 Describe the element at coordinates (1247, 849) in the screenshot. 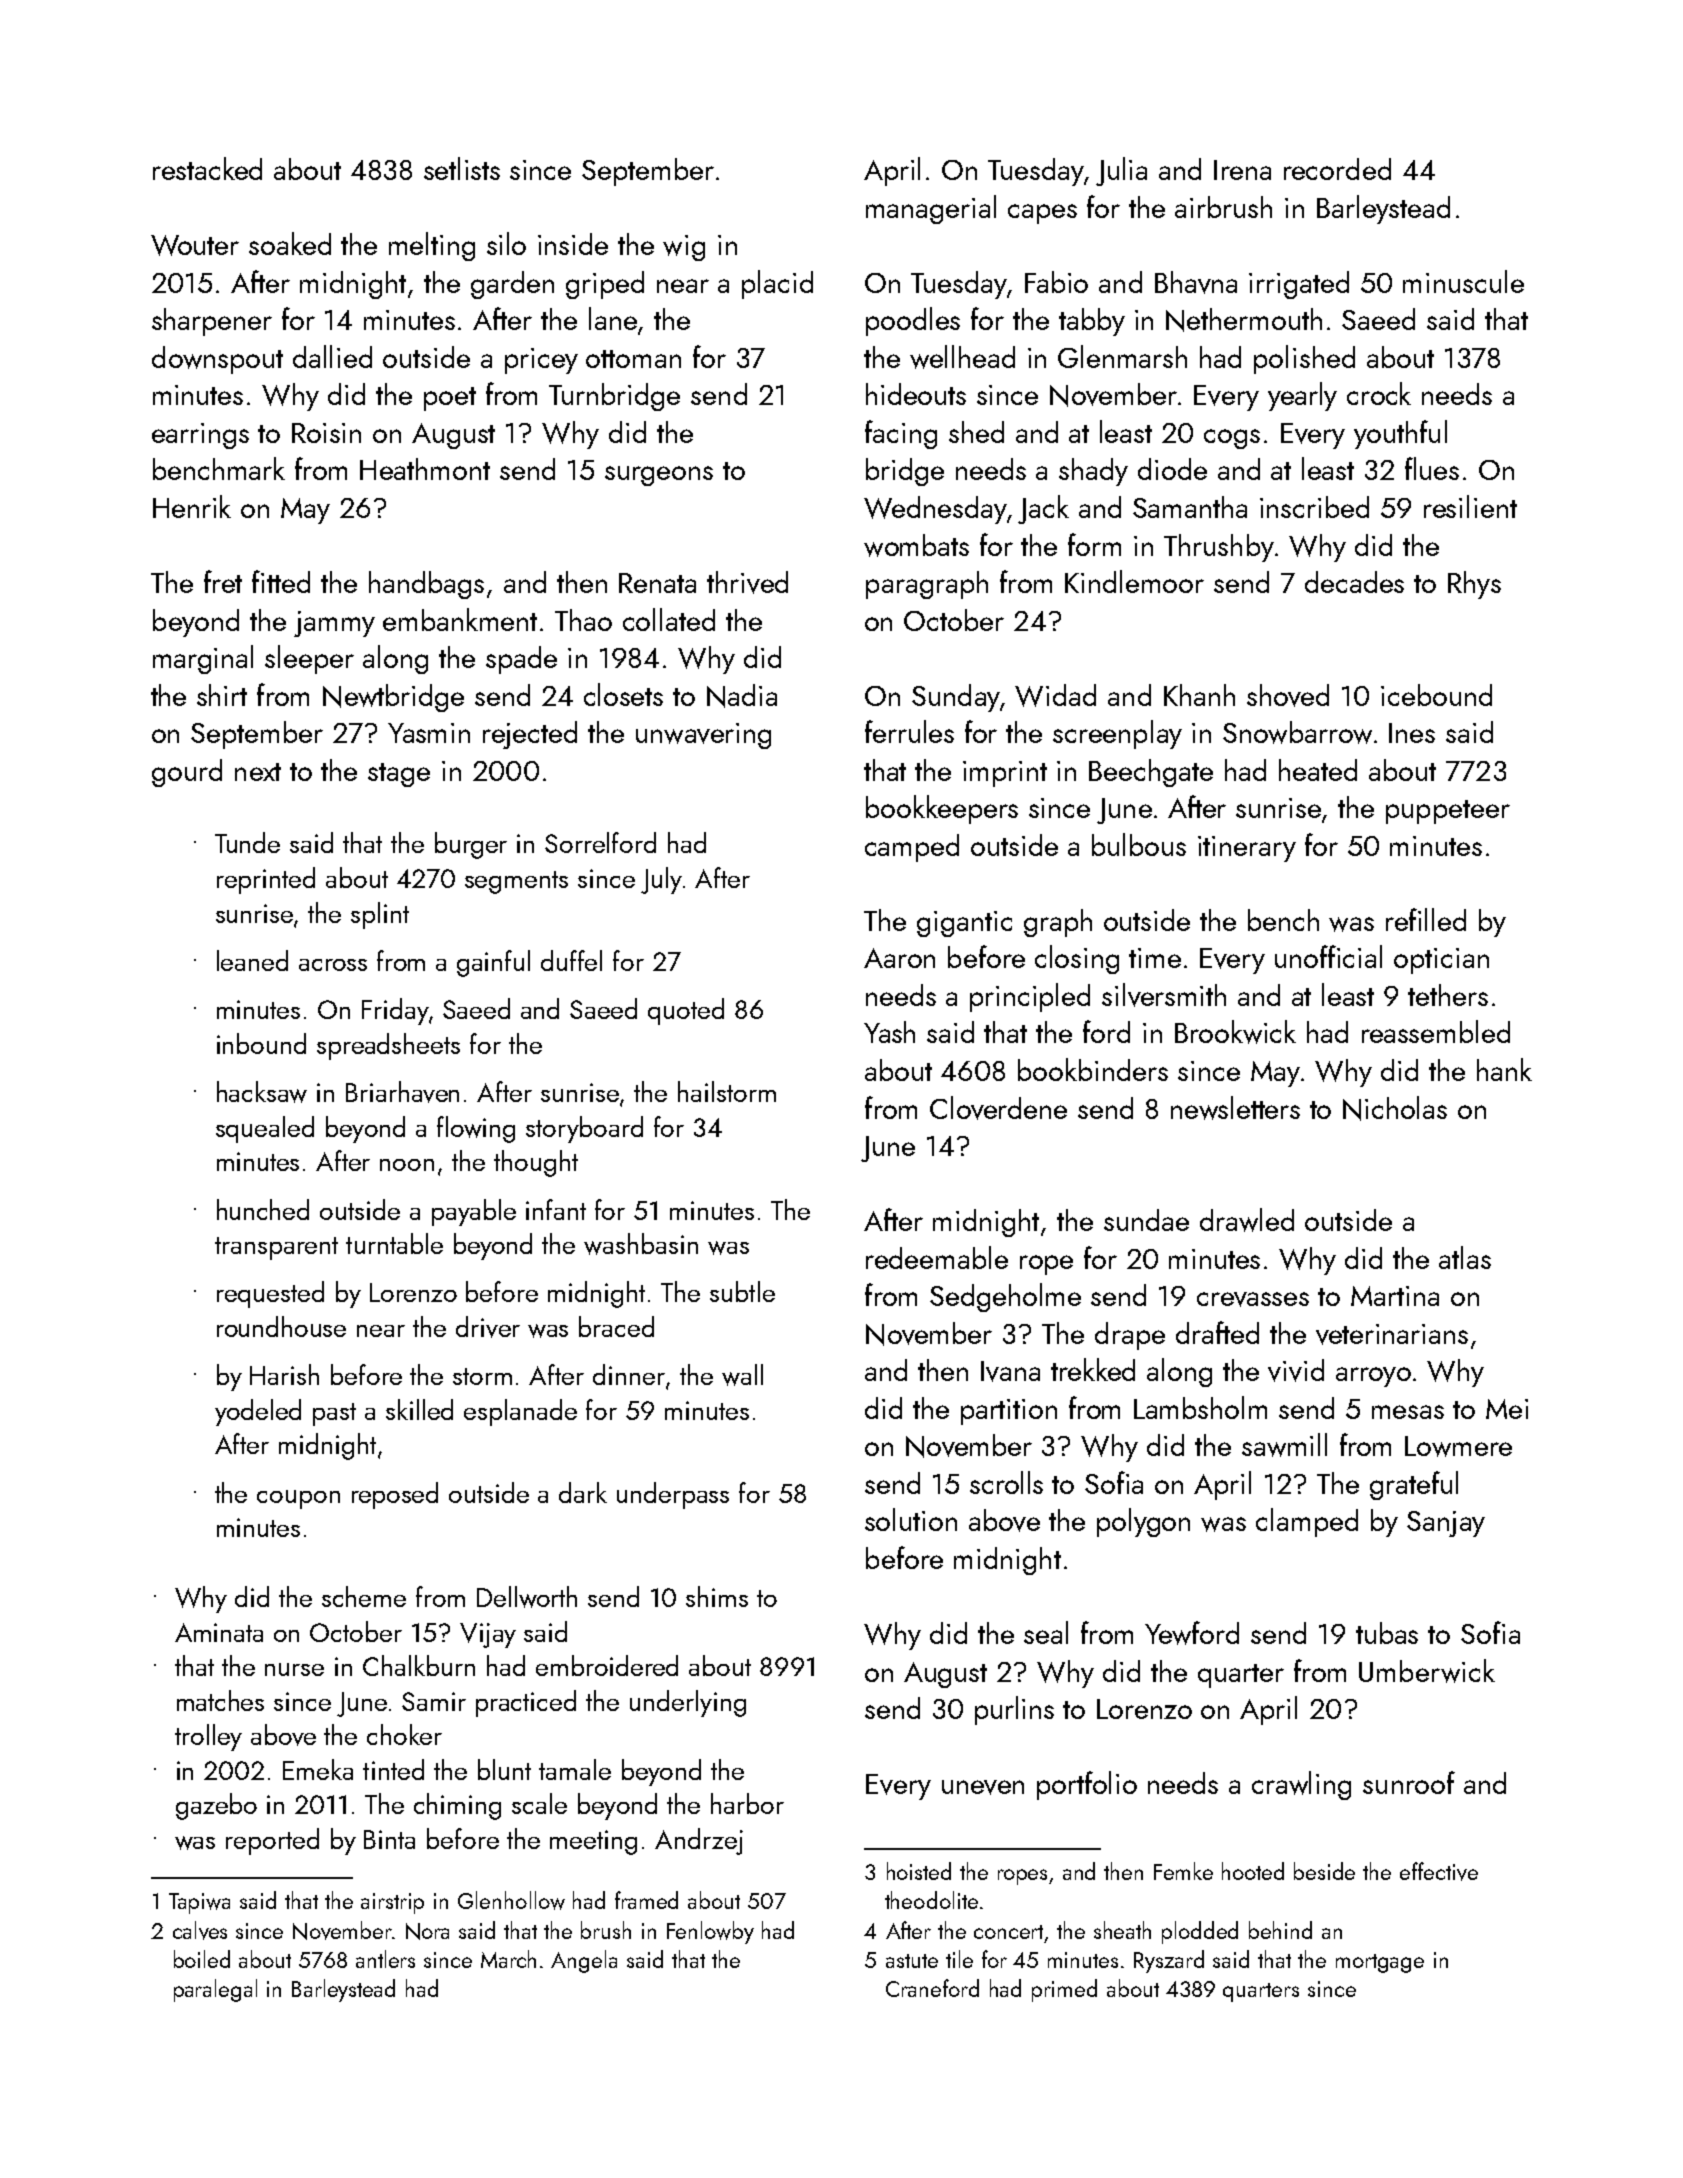

I see `itinerary` at that location.
